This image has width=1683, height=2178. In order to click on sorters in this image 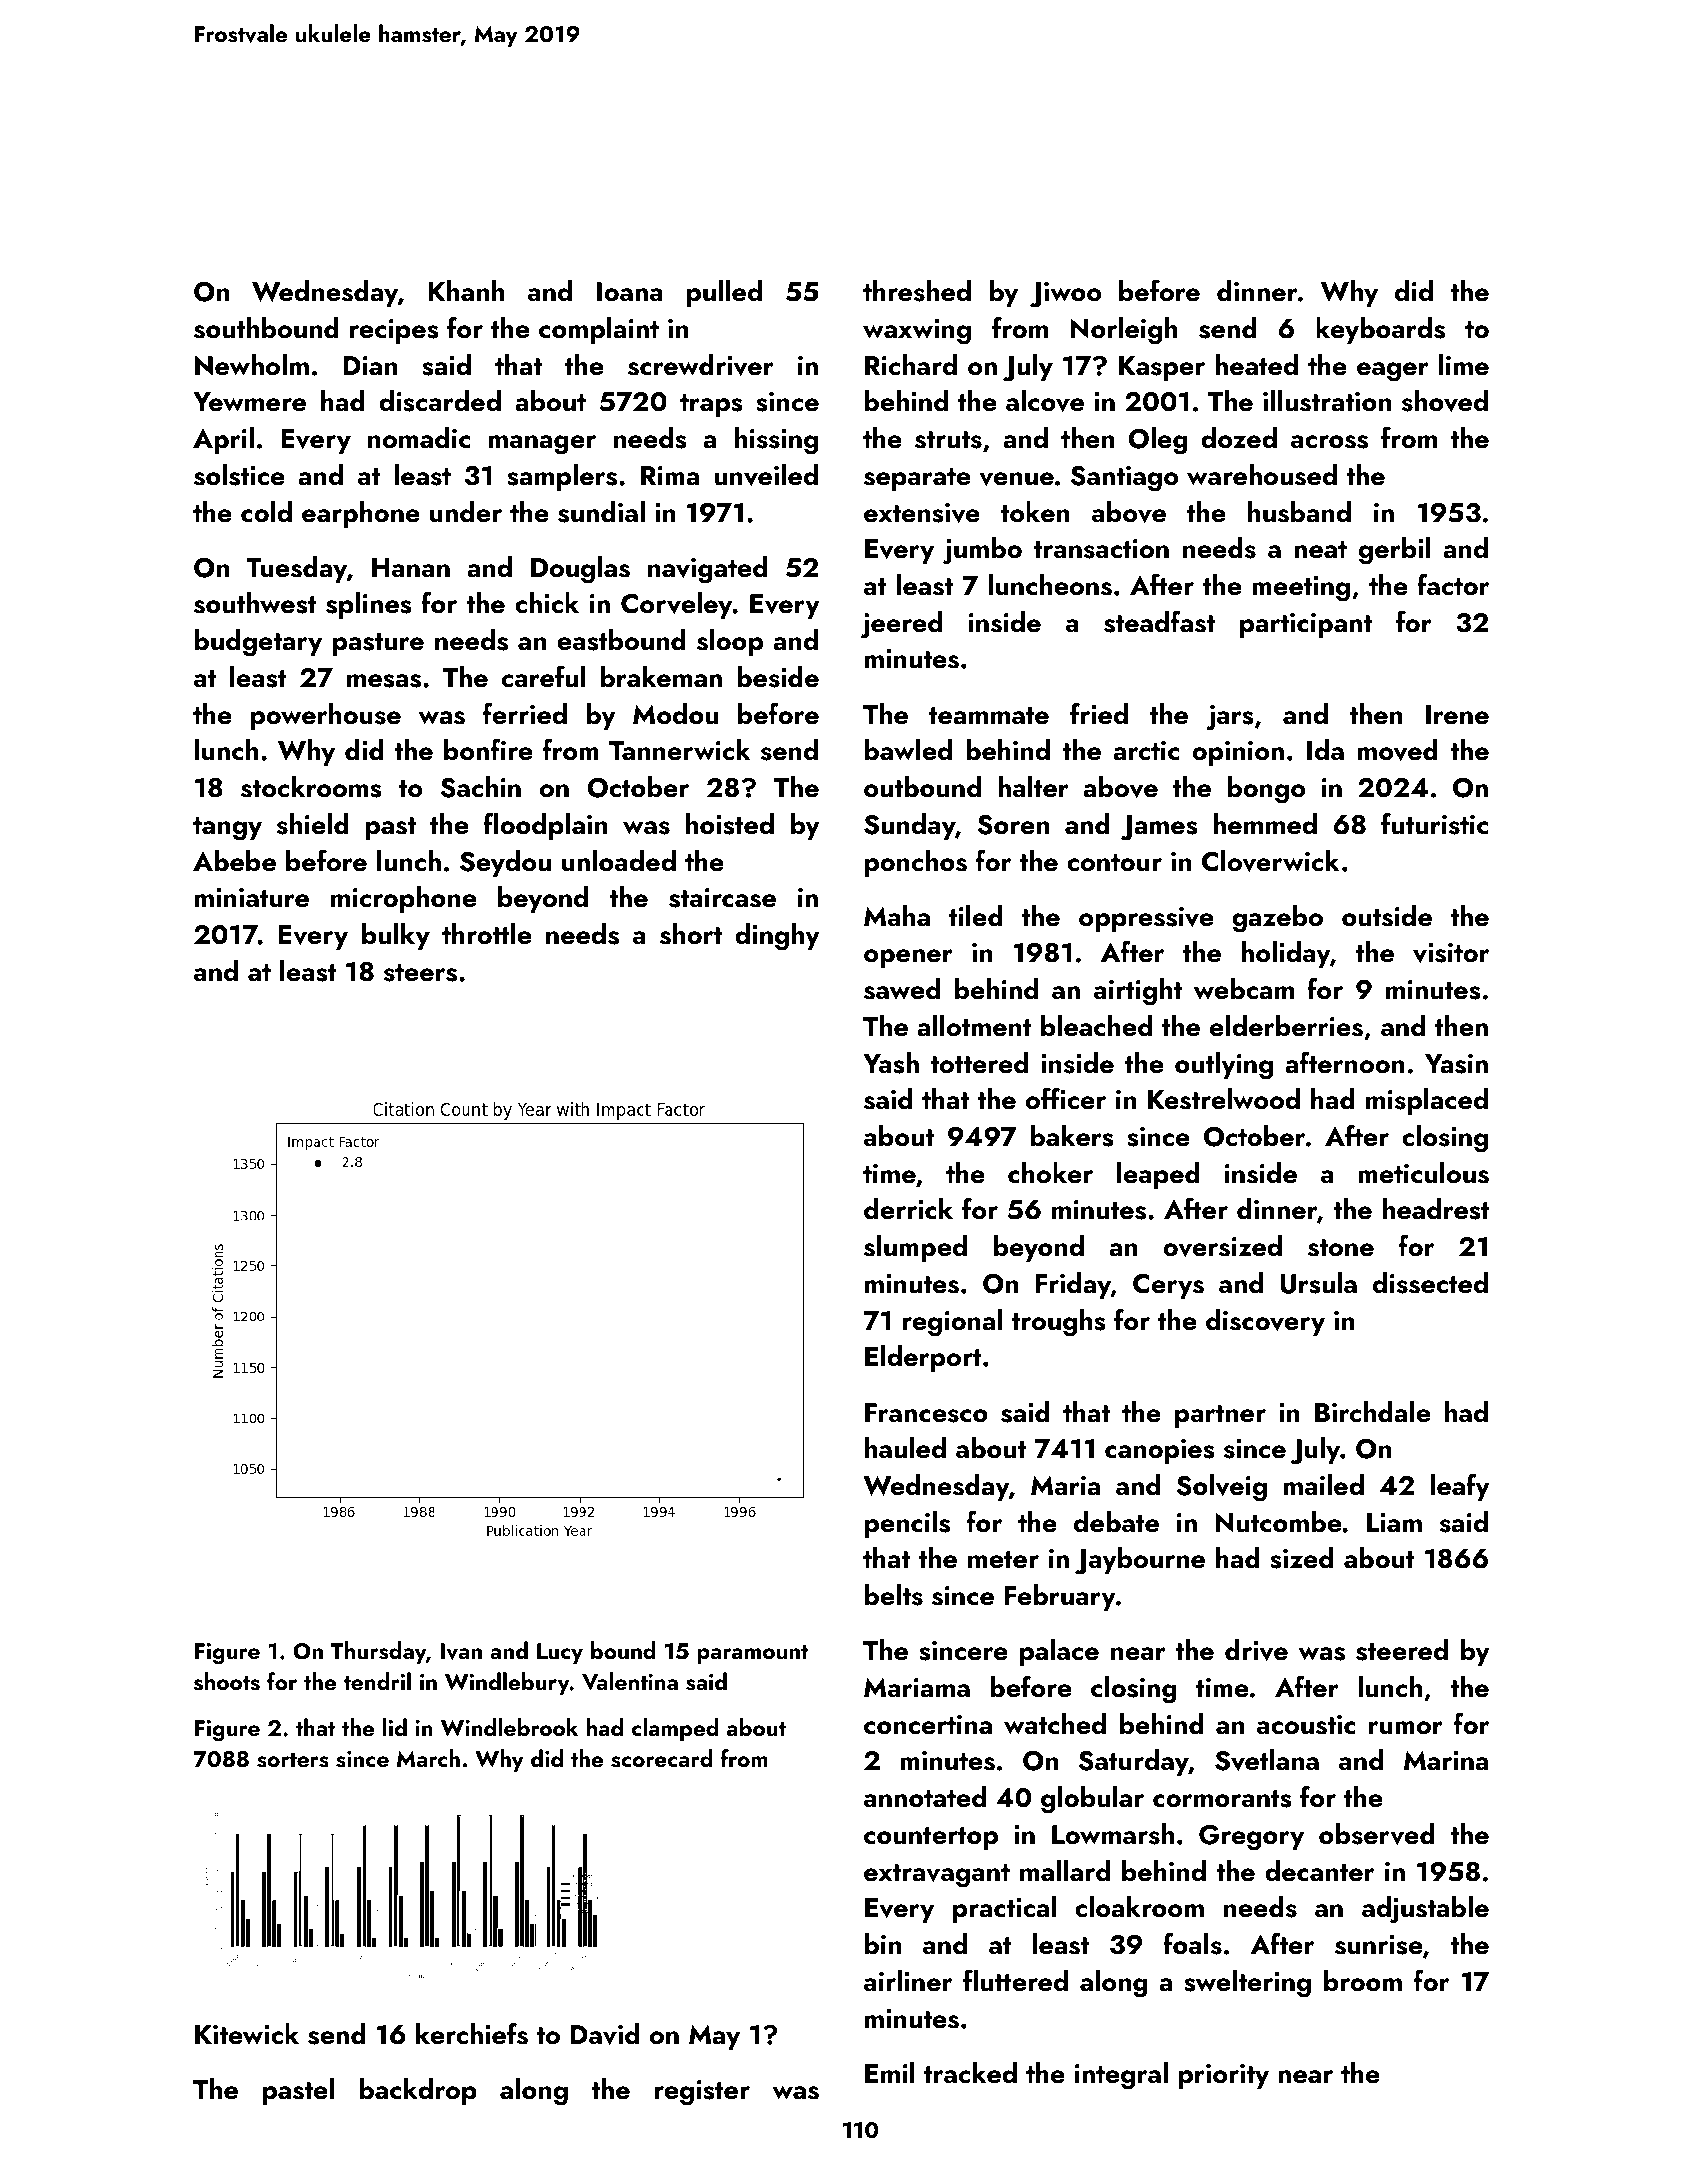, I will do `click(293, 1760)`.
